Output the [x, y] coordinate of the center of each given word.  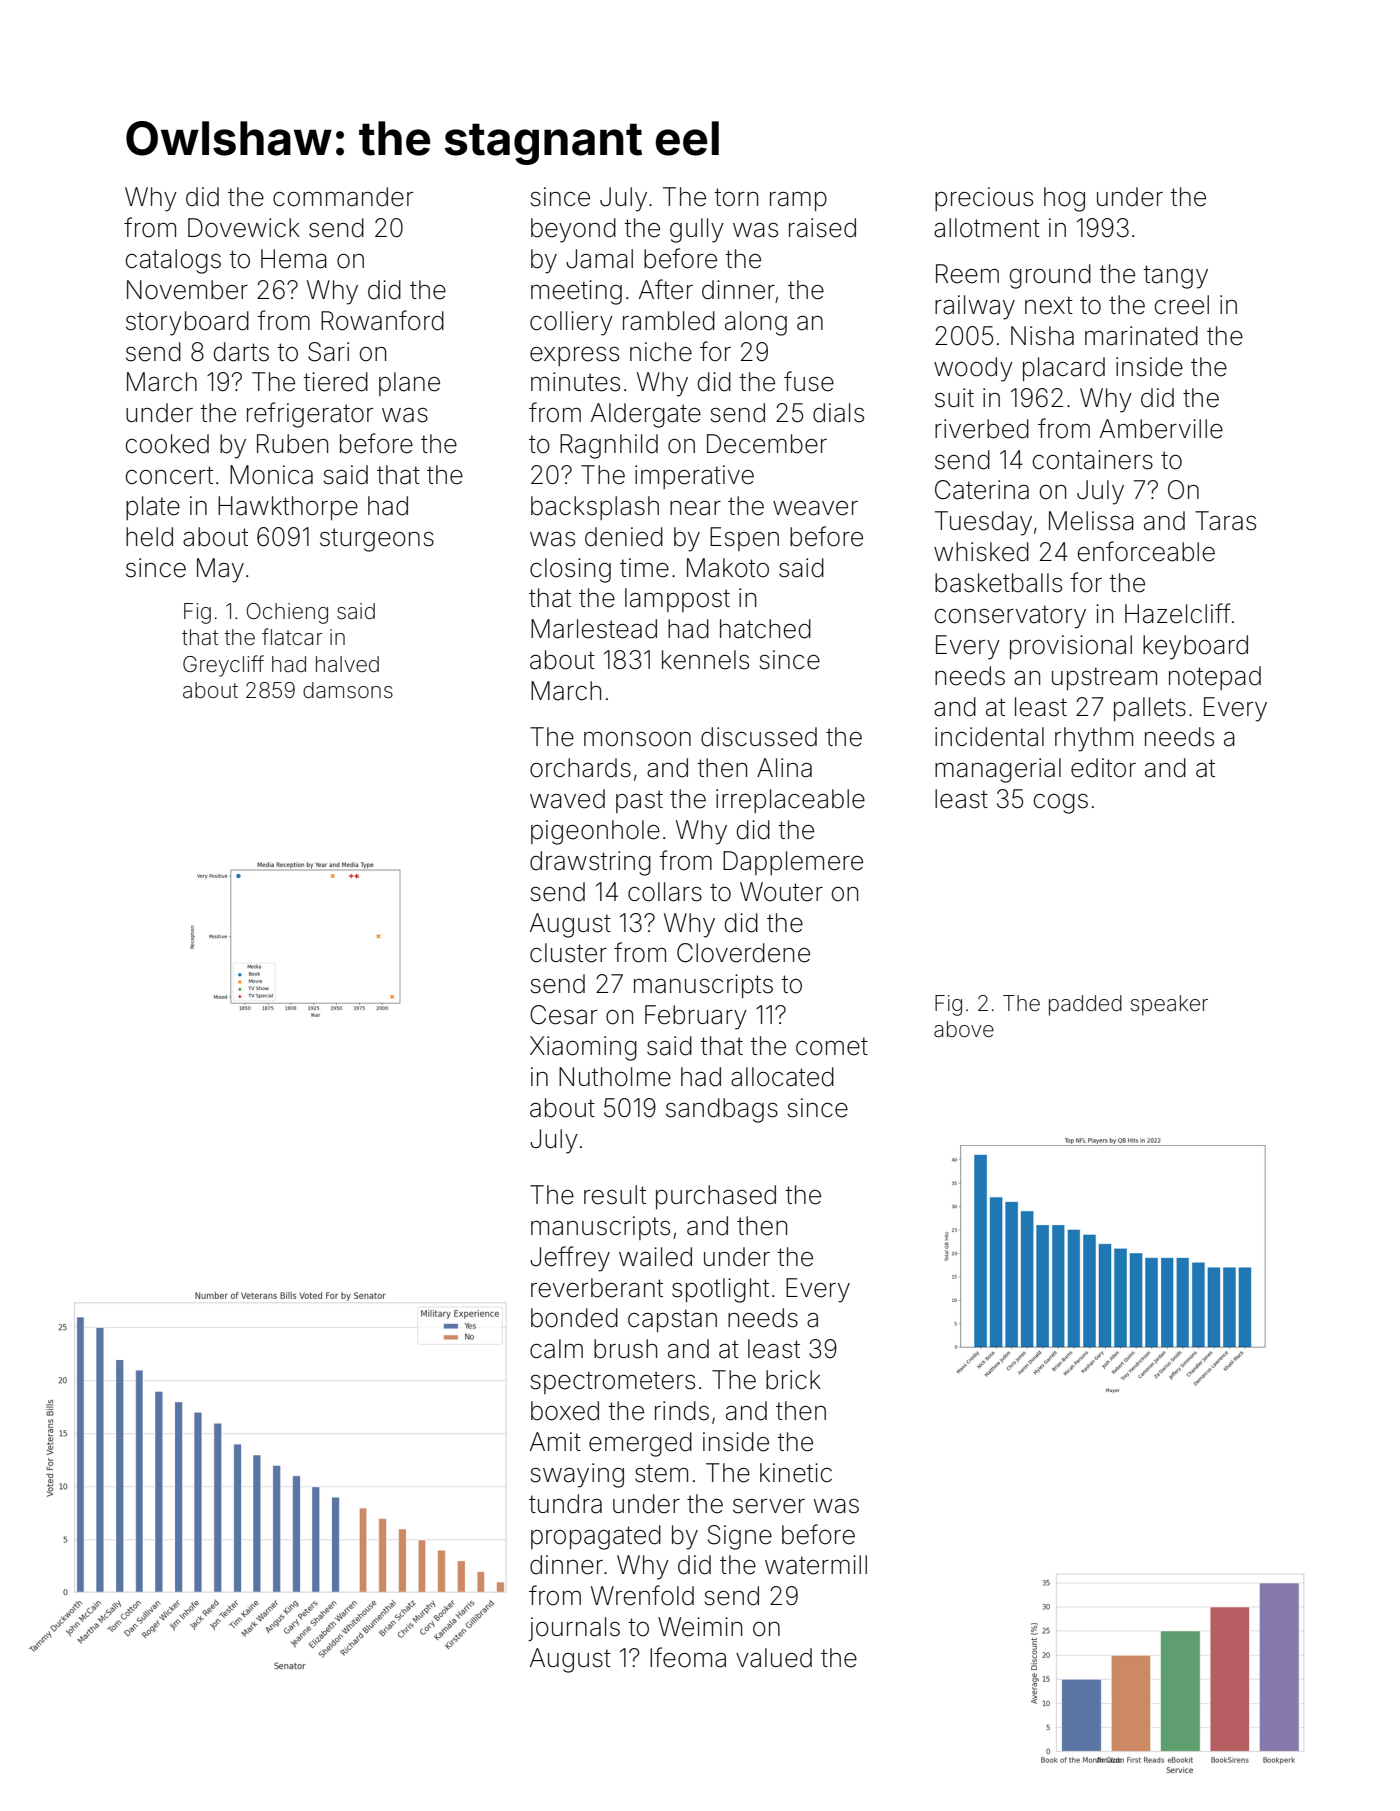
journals [574, 1629]
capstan [672, 1320]
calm [556, 1349]
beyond [573, 230]
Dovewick [244, 228]
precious [984, 199]
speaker [1169, 1005]
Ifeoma [688, 1657]
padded [1085, 1005]
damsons [348, 690]
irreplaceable [790, 801]
